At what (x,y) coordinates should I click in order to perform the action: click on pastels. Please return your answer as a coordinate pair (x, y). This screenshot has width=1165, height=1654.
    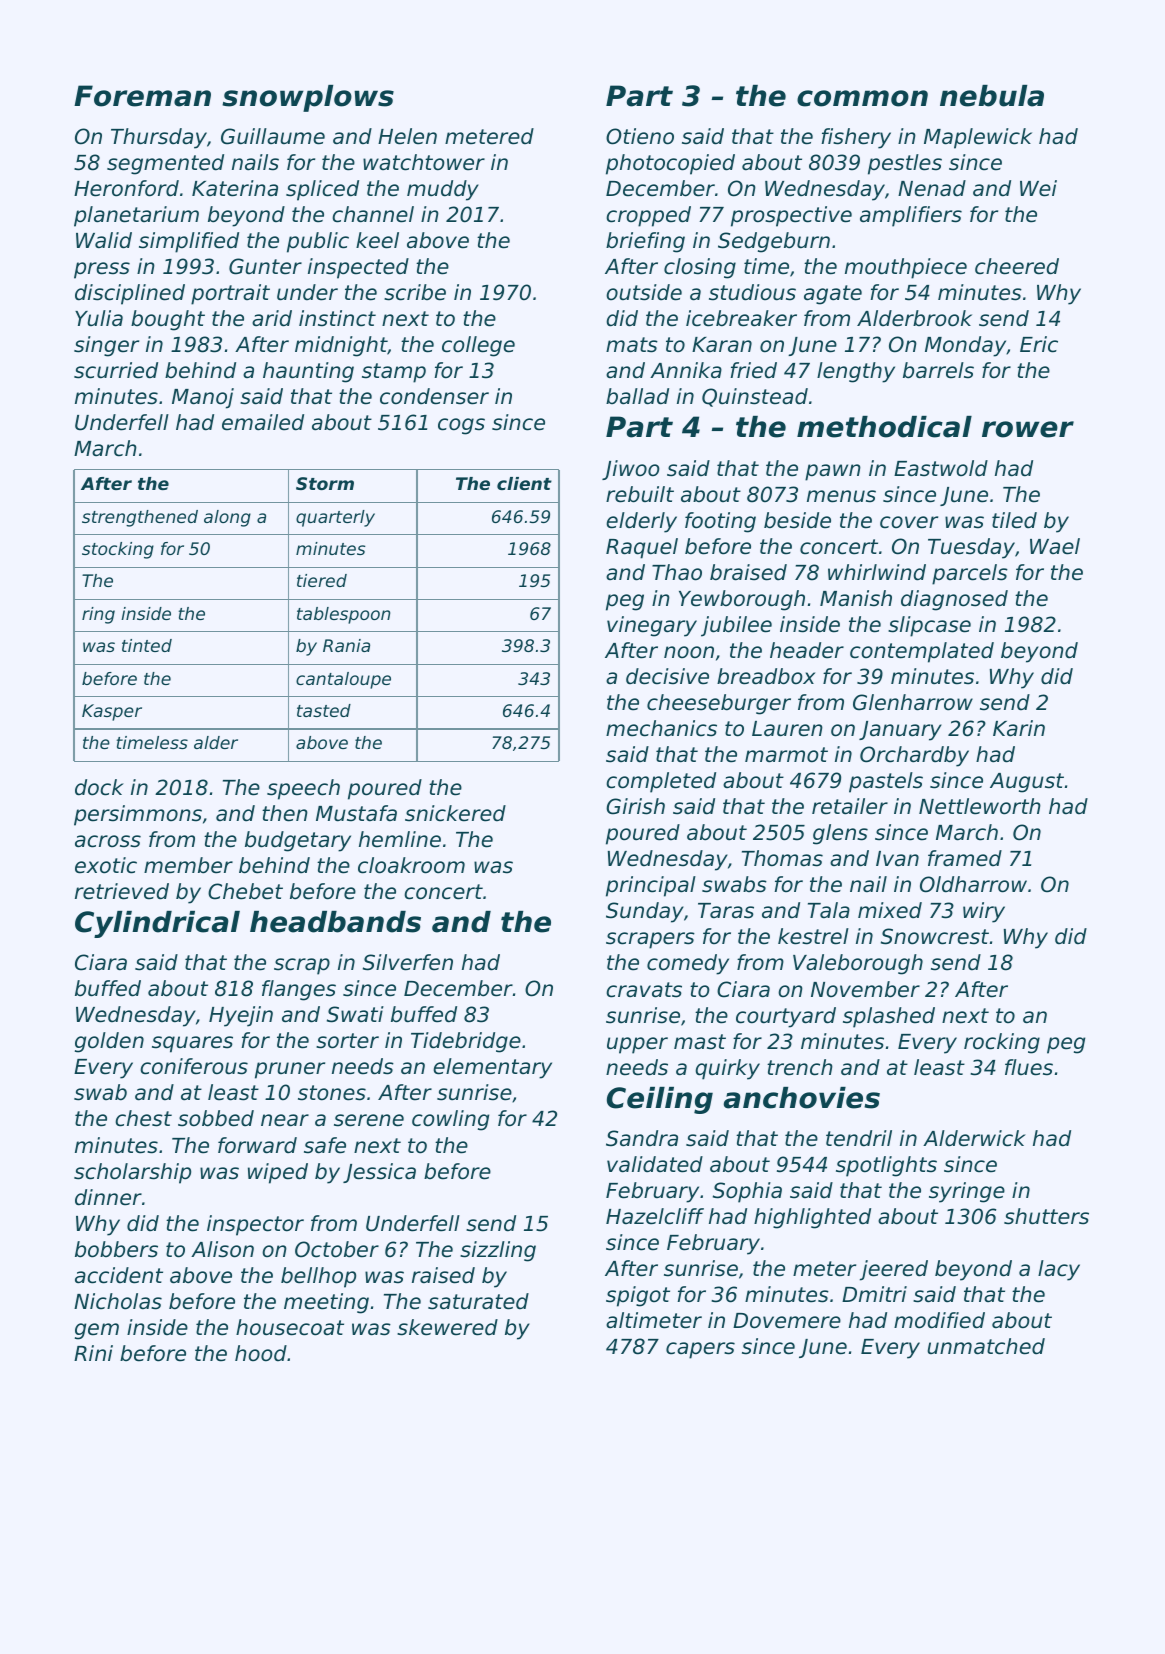
    Looking at the image, I should click on (886, 782).
